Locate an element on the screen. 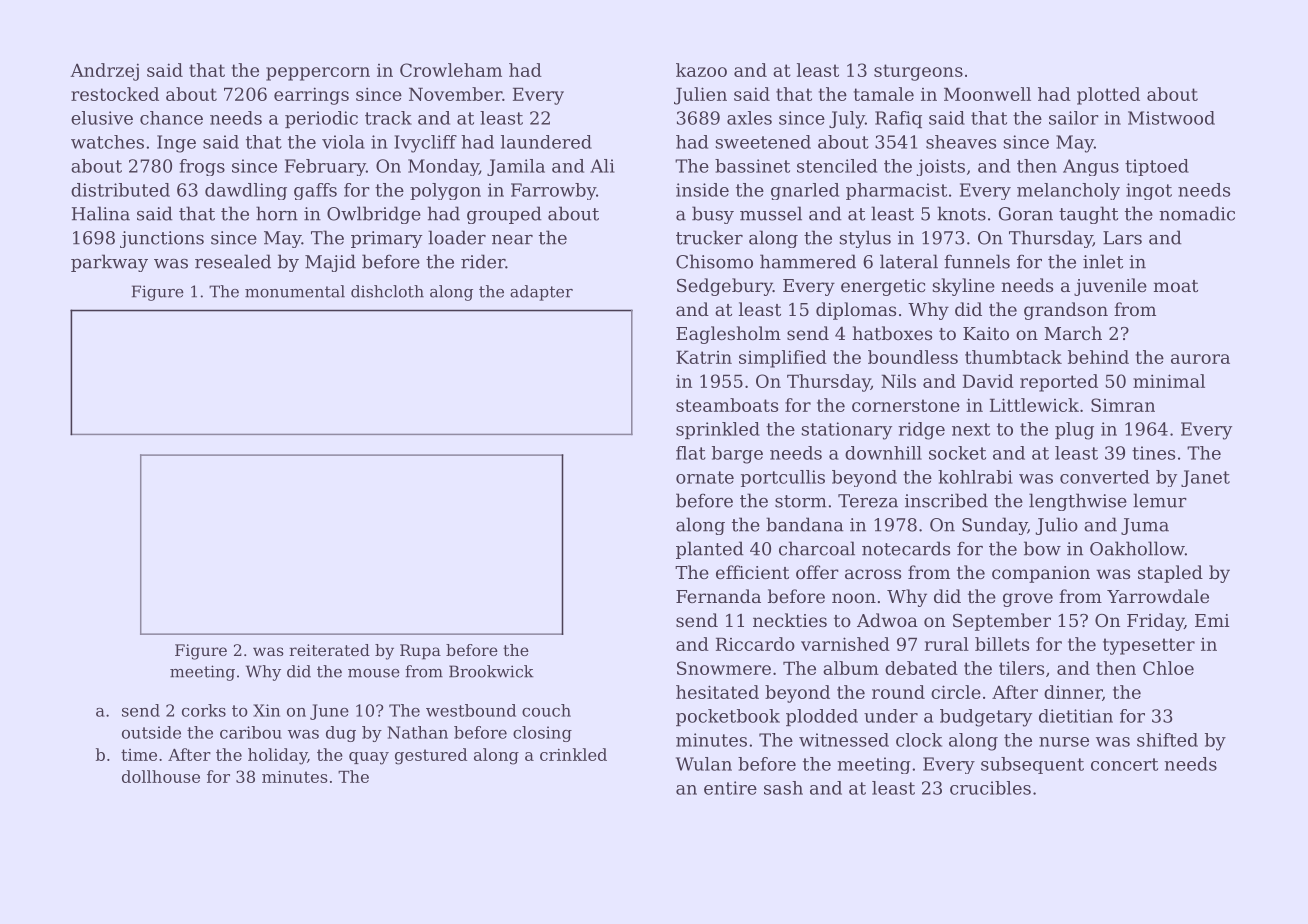 The image size is (1308, 924). dollhouse is located at coordinates (161, 776).
